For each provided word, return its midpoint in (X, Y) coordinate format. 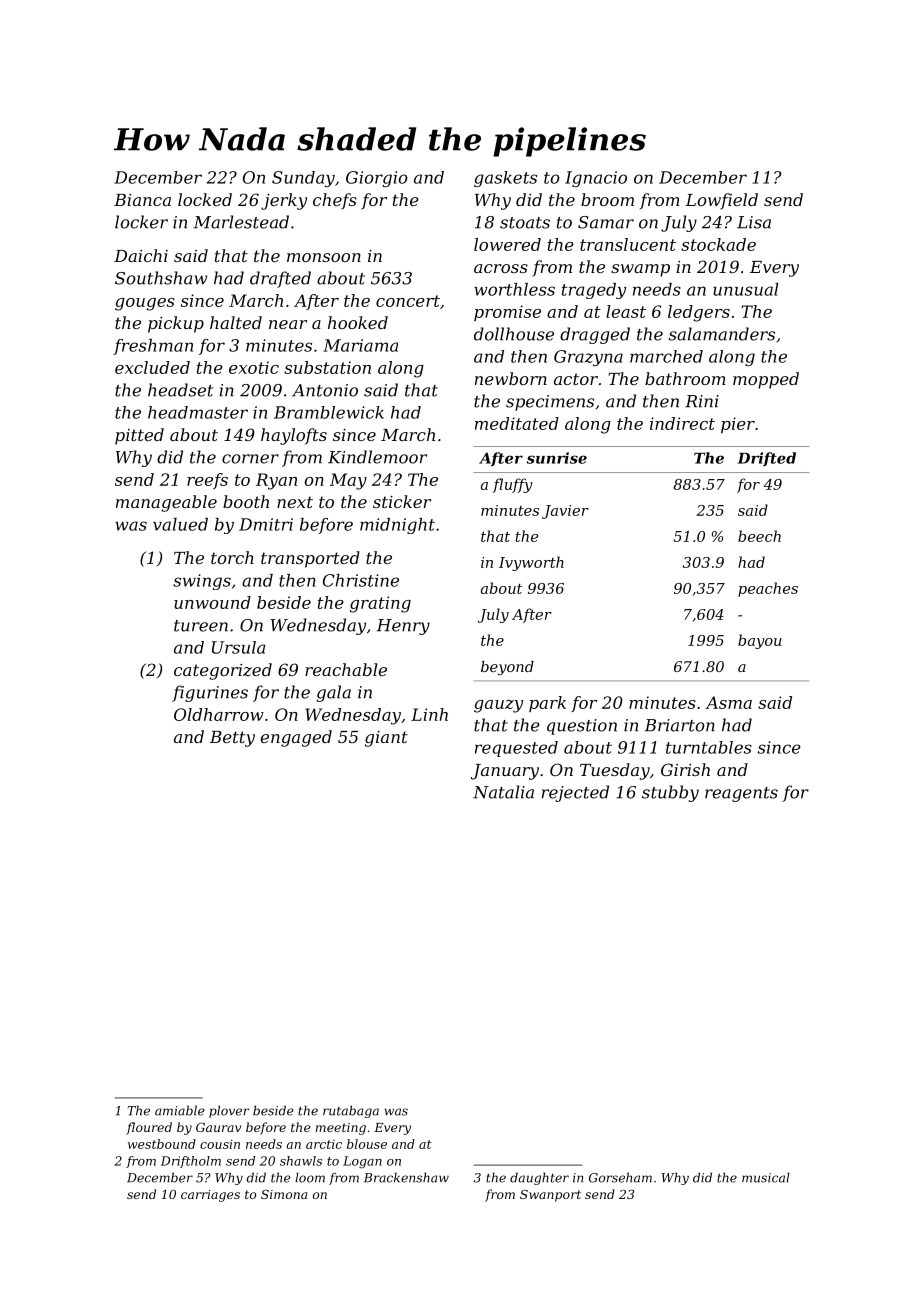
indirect (682, 423)
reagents (741, 794)
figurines (210, 693)
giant (386, 739)
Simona (284, 1194)
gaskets (505, 179)
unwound (212, 602)
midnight (397, 526)
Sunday (303, 179)
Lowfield (721, 201)
